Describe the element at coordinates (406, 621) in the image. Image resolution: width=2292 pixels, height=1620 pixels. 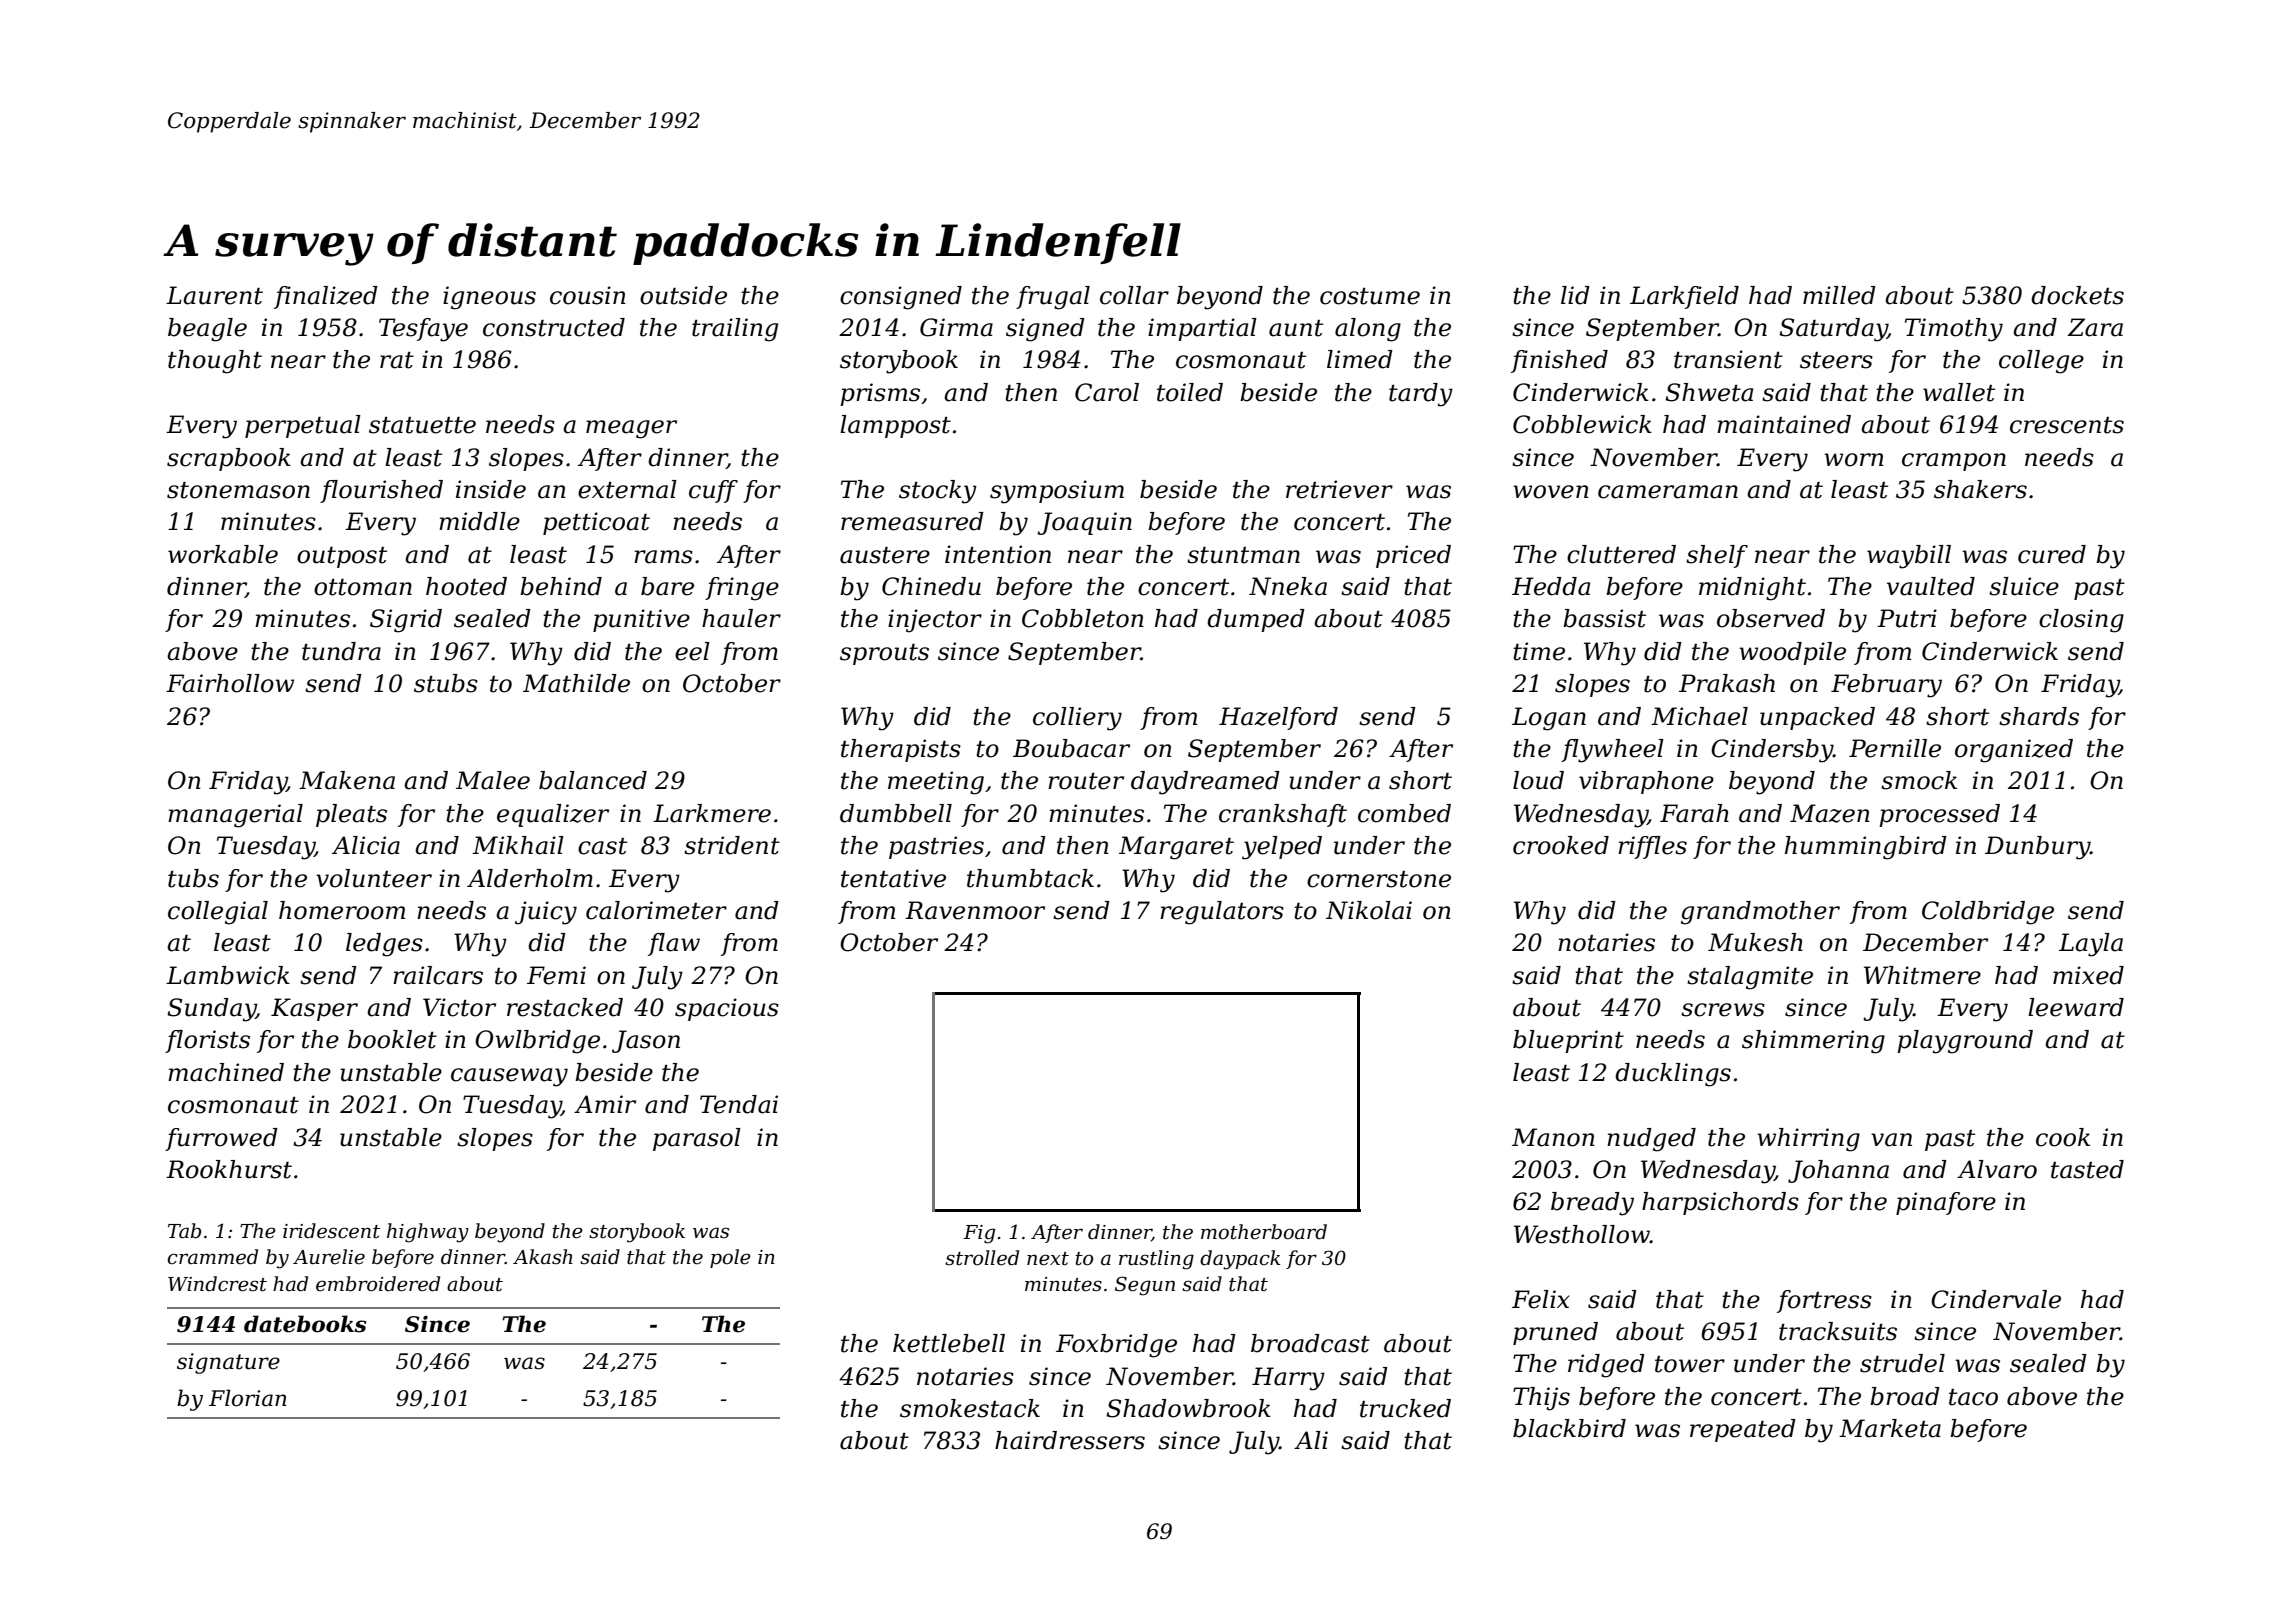
I see `Sigrid` at that location.
